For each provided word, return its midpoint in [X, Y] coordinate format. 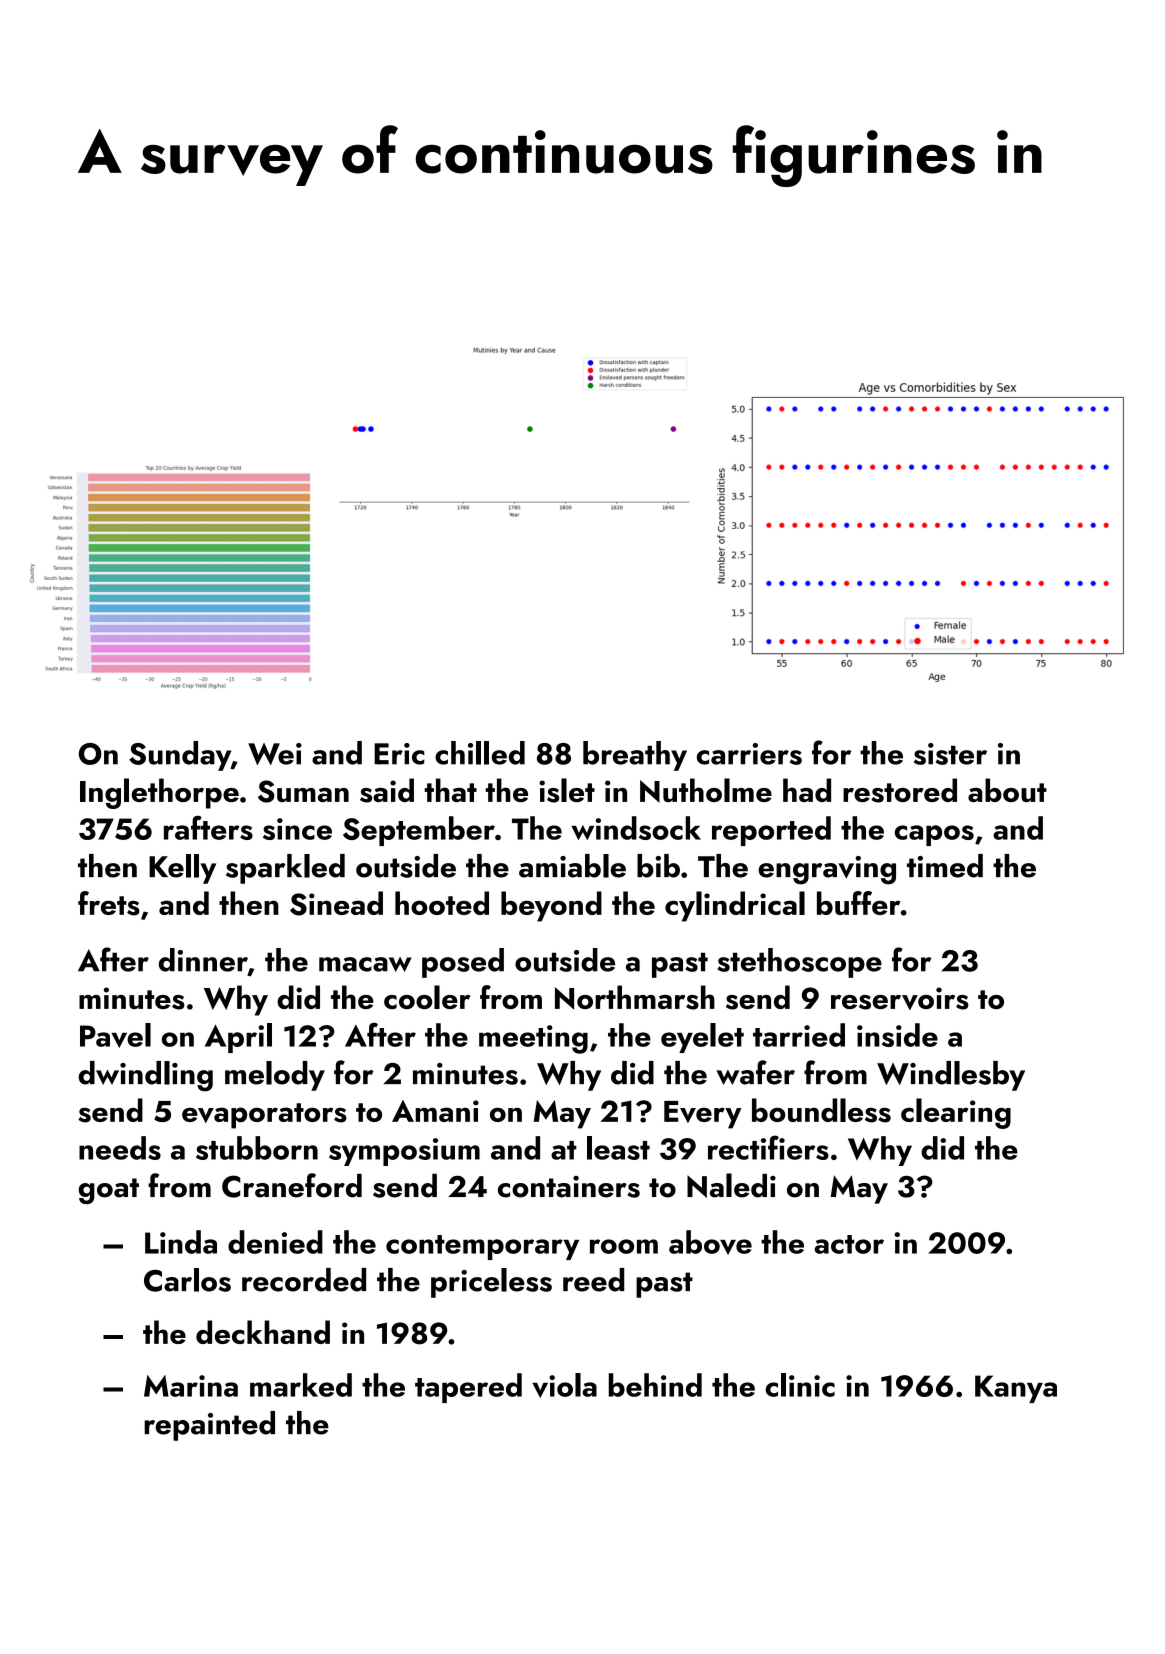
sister [950, 754]
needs [120, 1148]
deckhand [263, 1332]
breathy [635, 756]
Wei [275, 754]
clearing [956, 1113]
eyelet [702, 1038]
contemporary [482, 1247]
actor [849, 1244]
